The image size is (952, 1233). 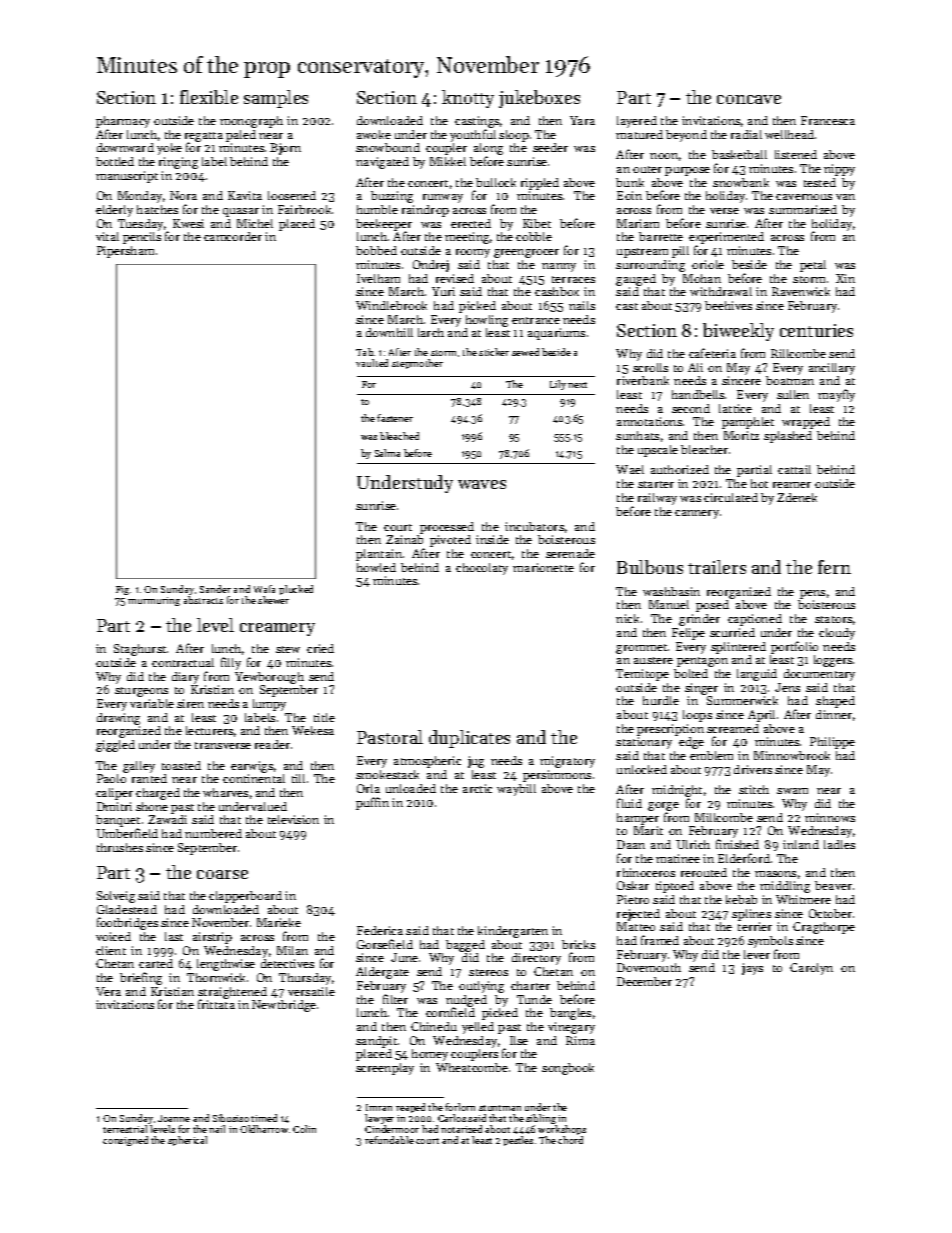 What do you see at coordinates (385, 1069) in the screenshot?
I see `screenplay` at bounding box center [385, 1069].
